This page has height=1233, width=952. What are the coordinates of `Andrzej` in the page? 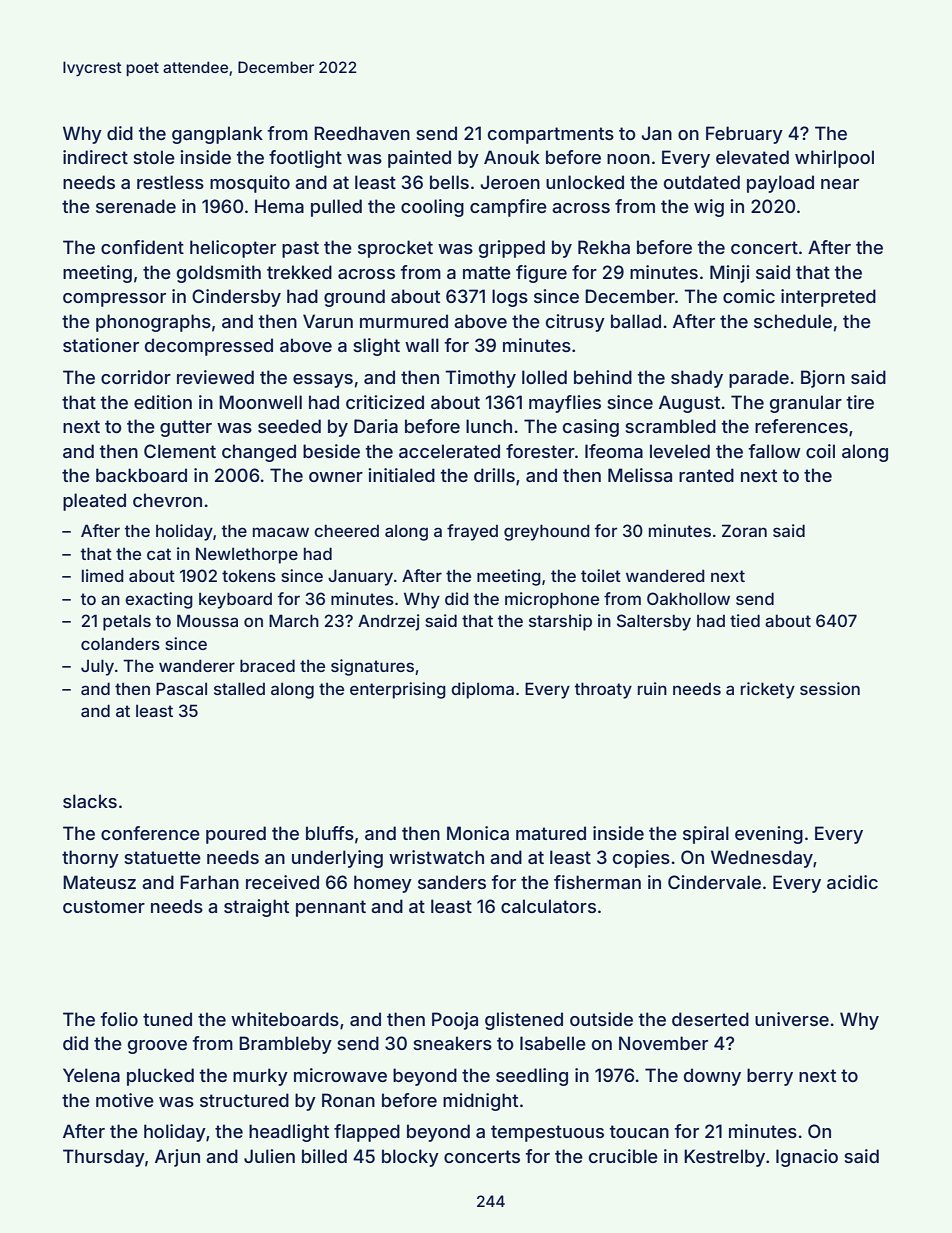 It's located at (389, 622).
